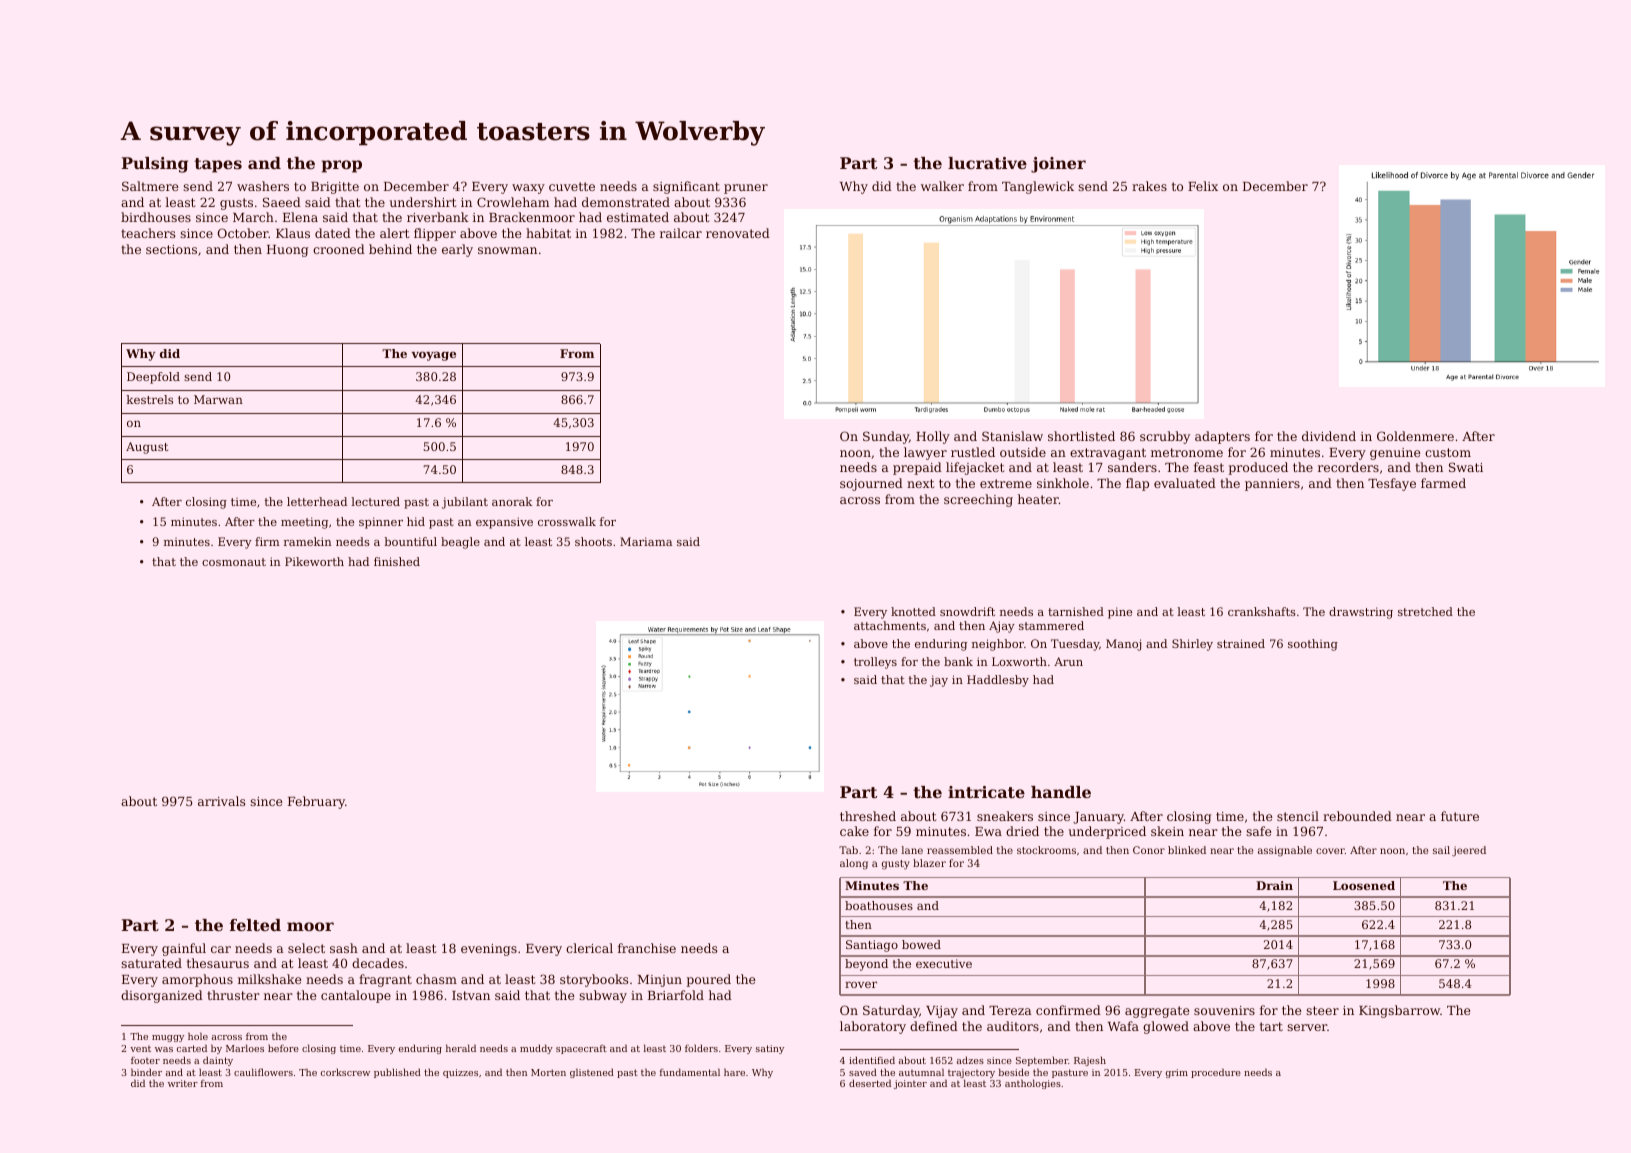 Image resolution: width=1631 pixels, height=1153 pixels. Describe the element at coordinates (1272, 485) in the screenshot. I see `panniers` at that location.
